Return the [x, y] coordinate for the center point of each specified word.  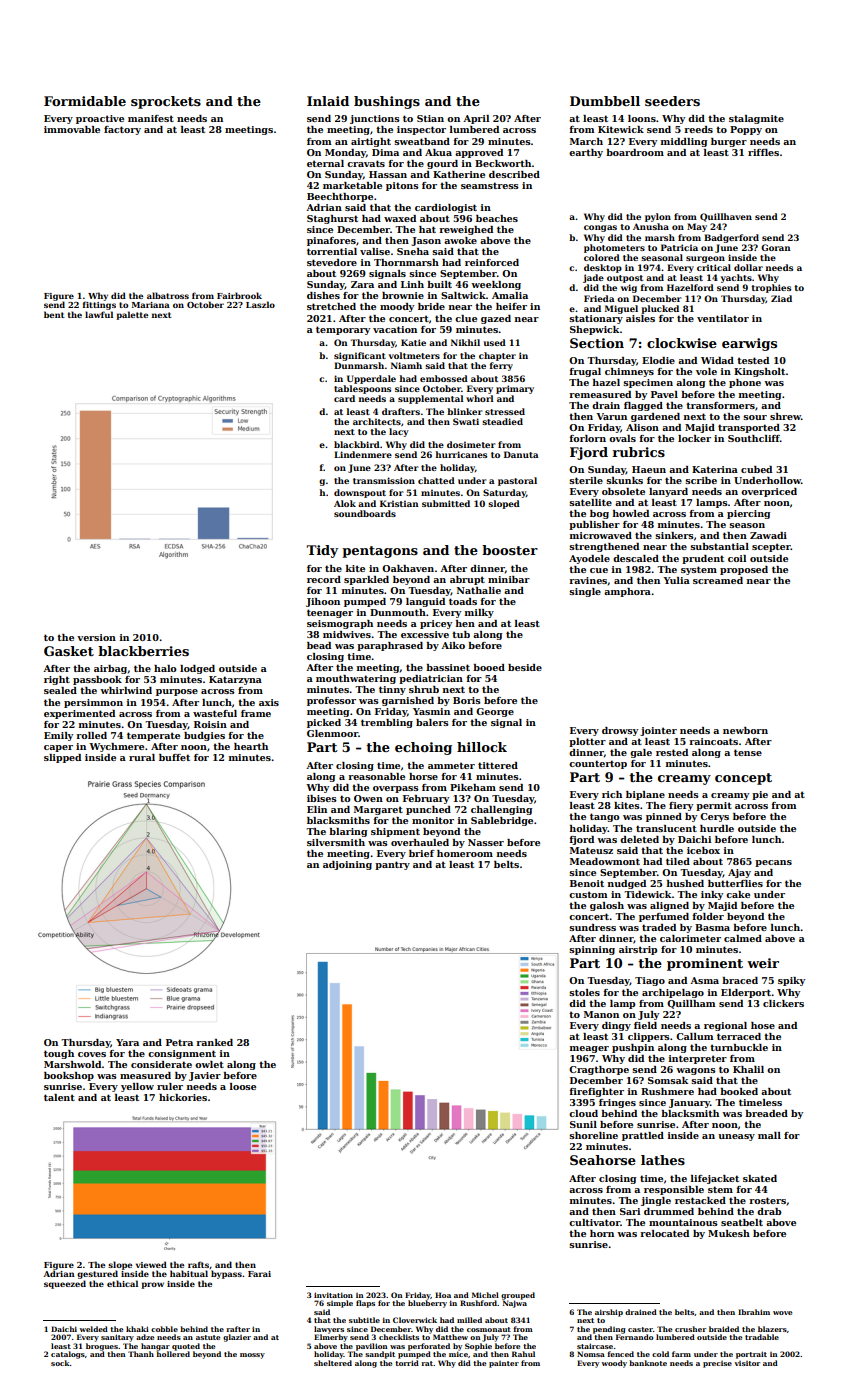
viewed [151, 1264]
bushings [387, 102]
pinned [664, 817]
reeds [698, 129]
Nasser [486, 842]
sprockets [166, 102]
